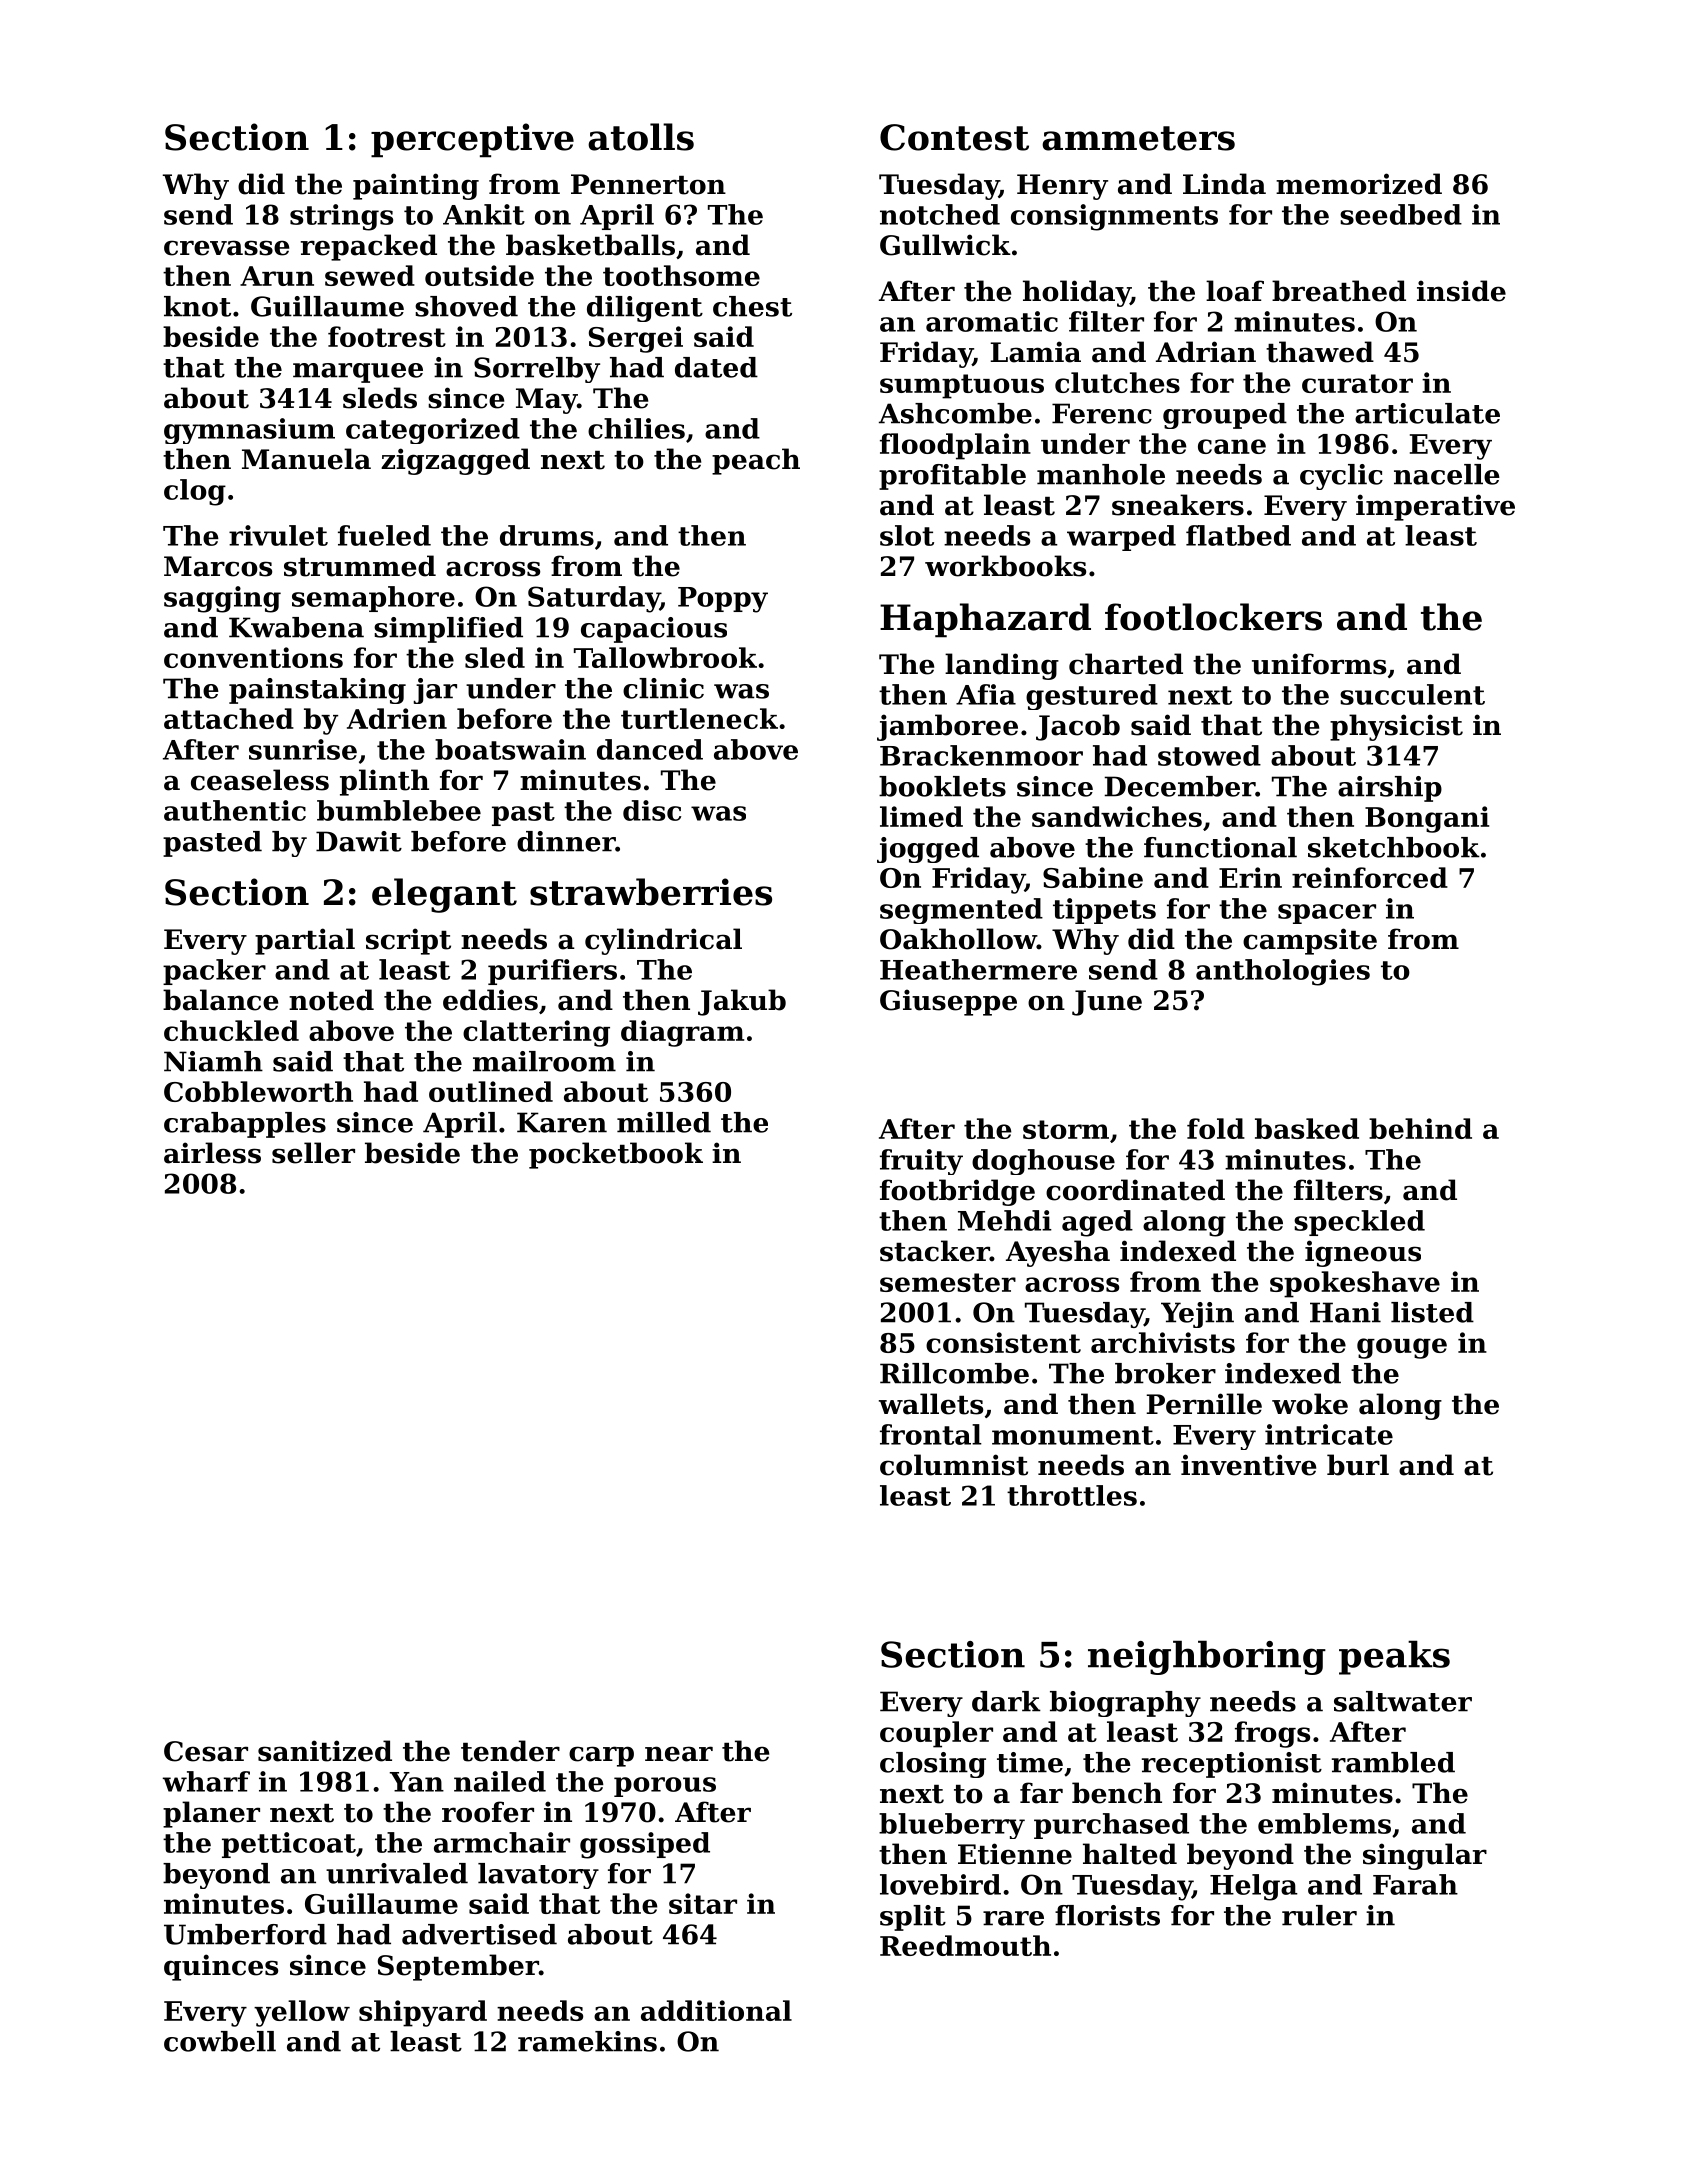  Describe the element at coordinates (985, 620) in the screenshot. I see `Haphazard` at that location.
